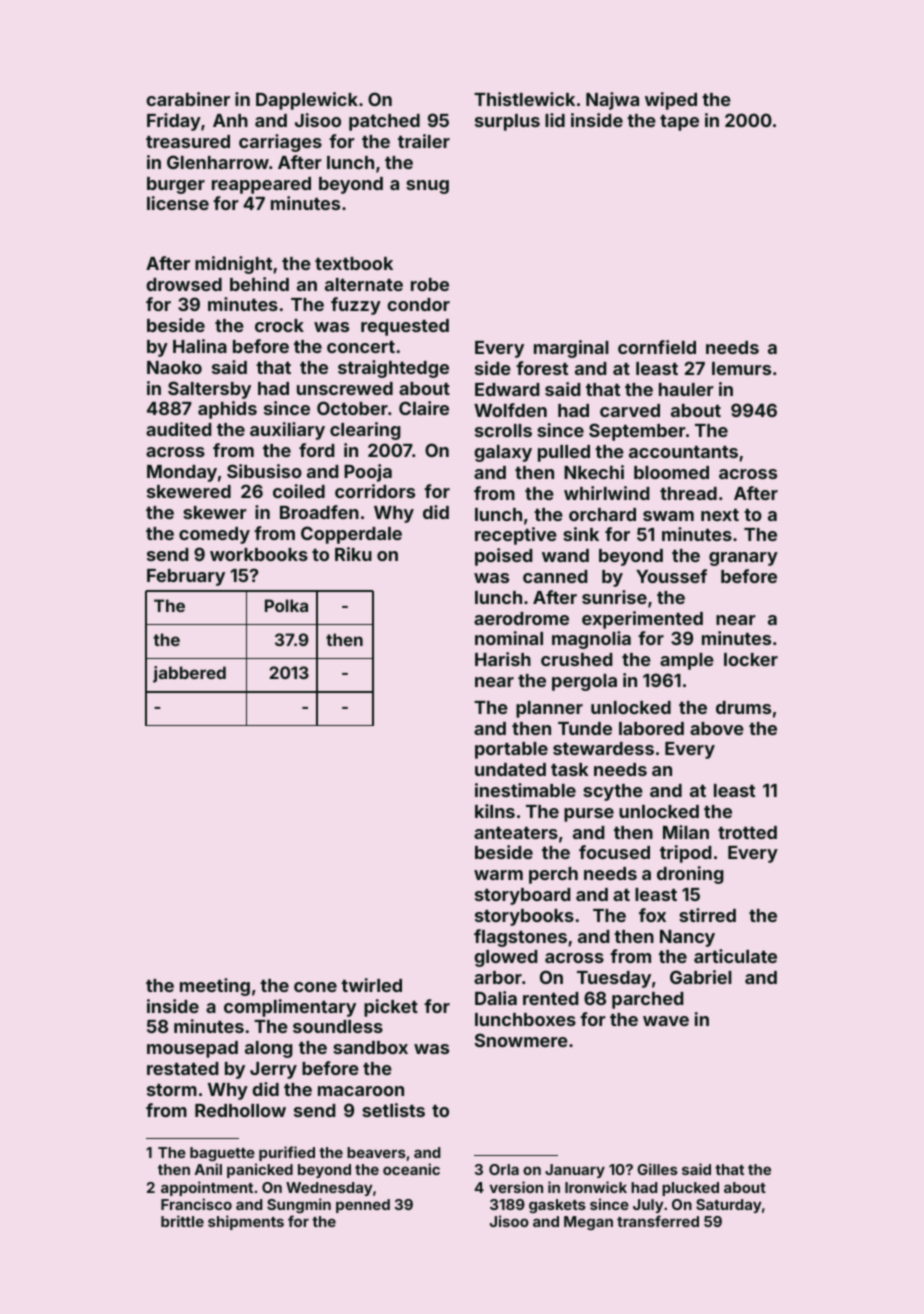 The image size is (924, 1314). What do you see at coordinates (411, 1169) in the page?
I see `oceanic` at bounding box center [411, 1169].
